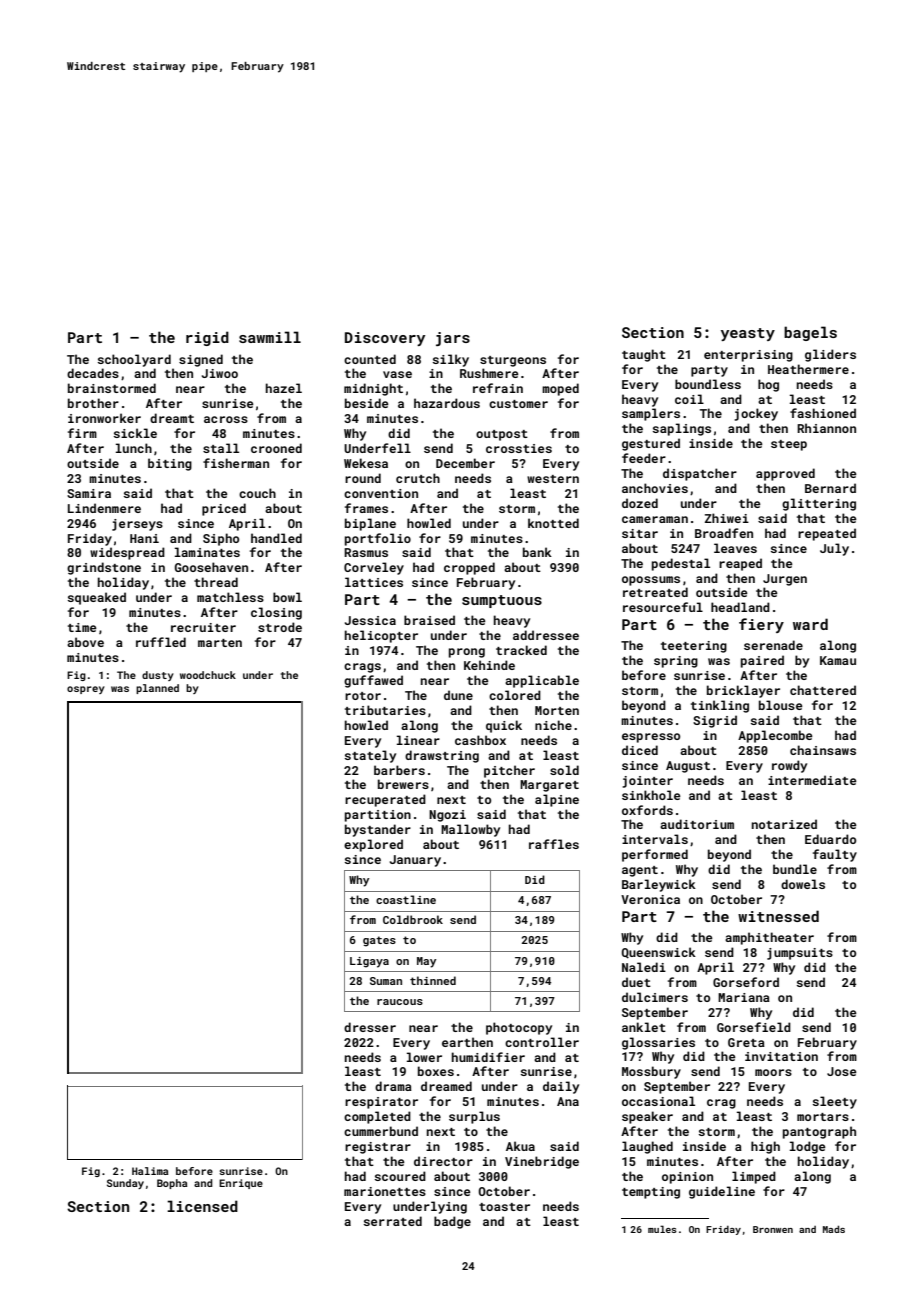  I want to click on yeasty, so click(748, 334).
